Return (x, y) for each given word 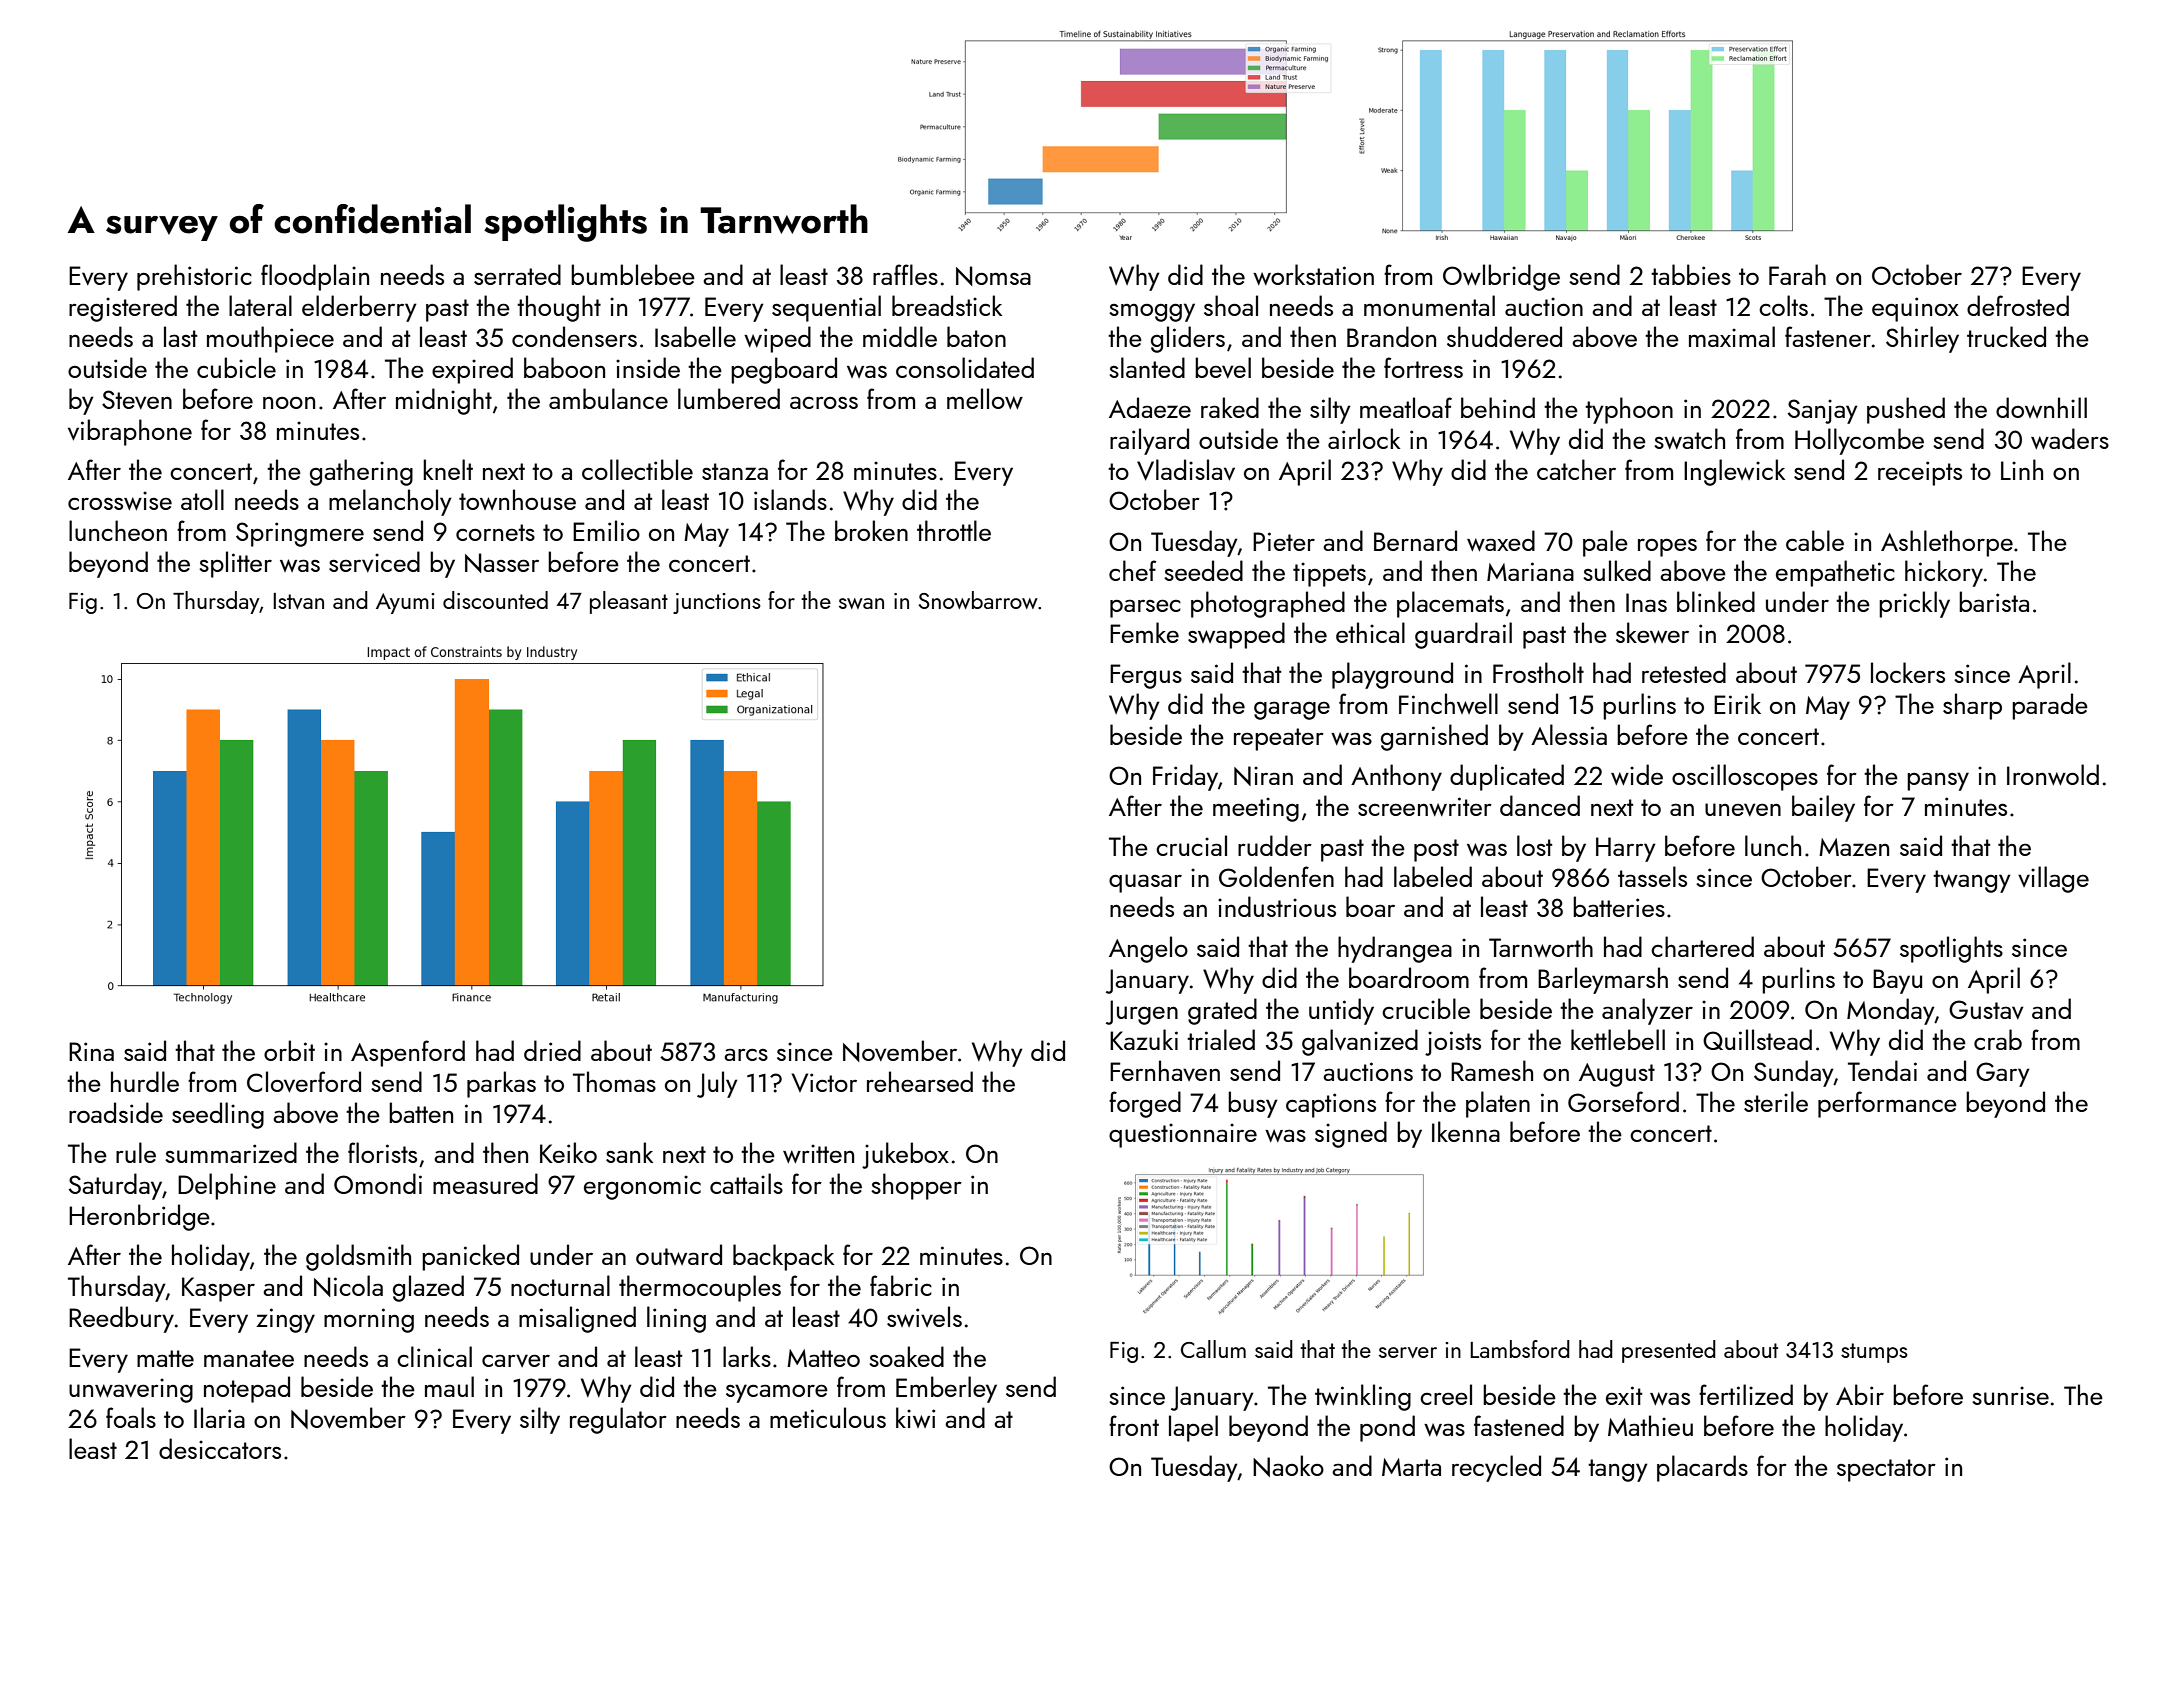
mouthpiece (270, 339)
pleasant (629, 602)
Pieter (1284, 541)
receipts (1920, 473)
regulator (618, 1420)
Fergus (1146, 676)
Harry (1626, 849)
